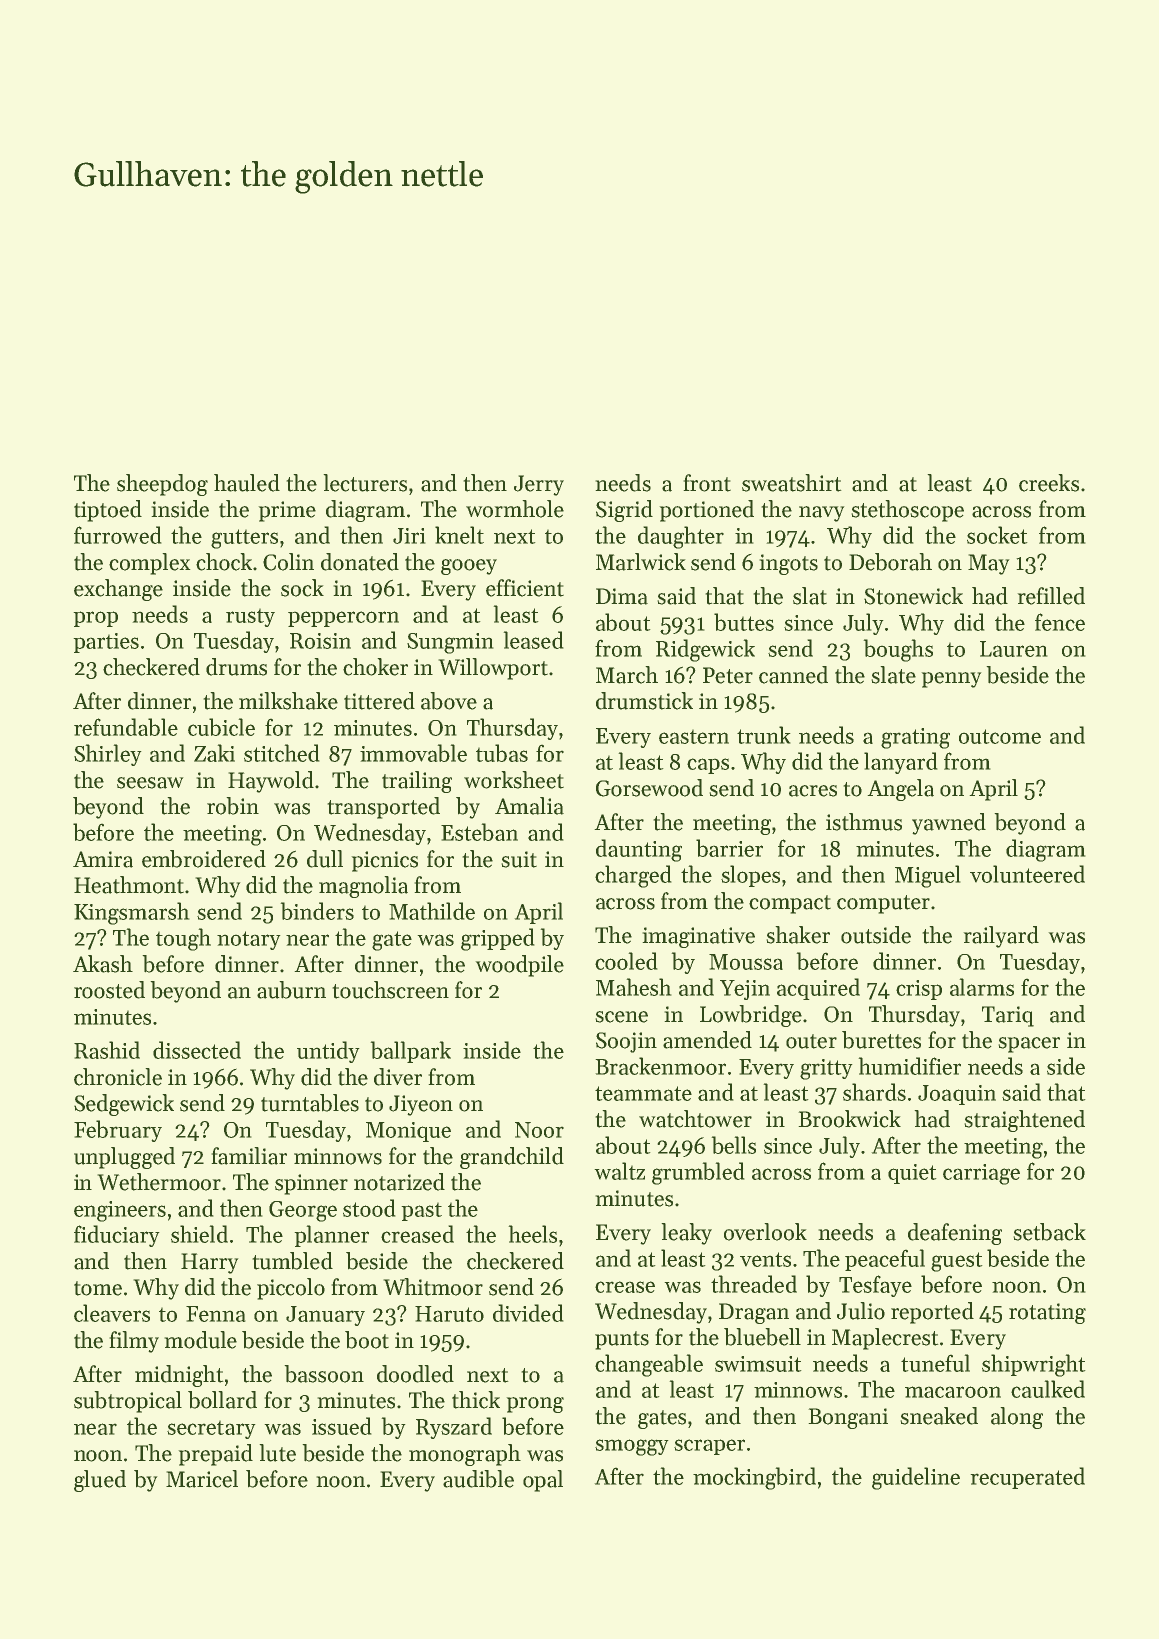  What do you see at coordinates (120, 1211) in the screenshot?
I see `engineers` at bounding box center [120, 1211].
